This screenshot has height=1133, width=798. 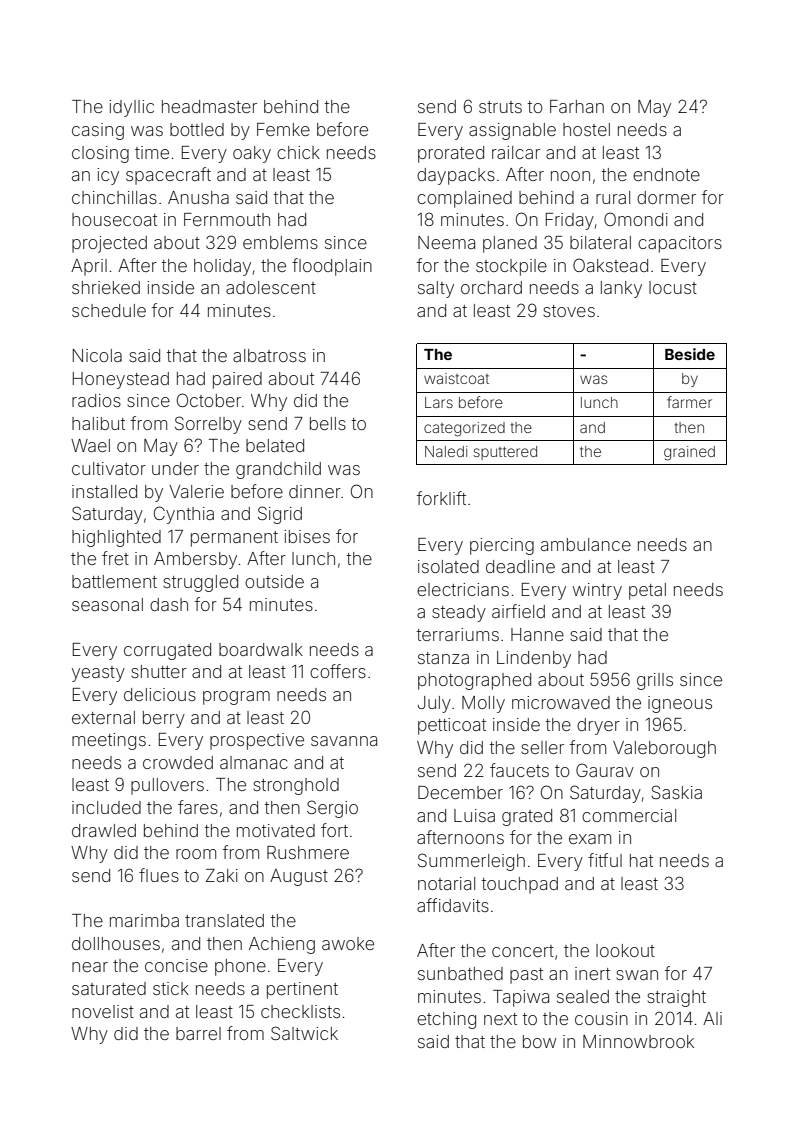 What do you see at coordinates (209, 106) in the screenshot?
I see `headmaster` at bounding box center [209, 106].
